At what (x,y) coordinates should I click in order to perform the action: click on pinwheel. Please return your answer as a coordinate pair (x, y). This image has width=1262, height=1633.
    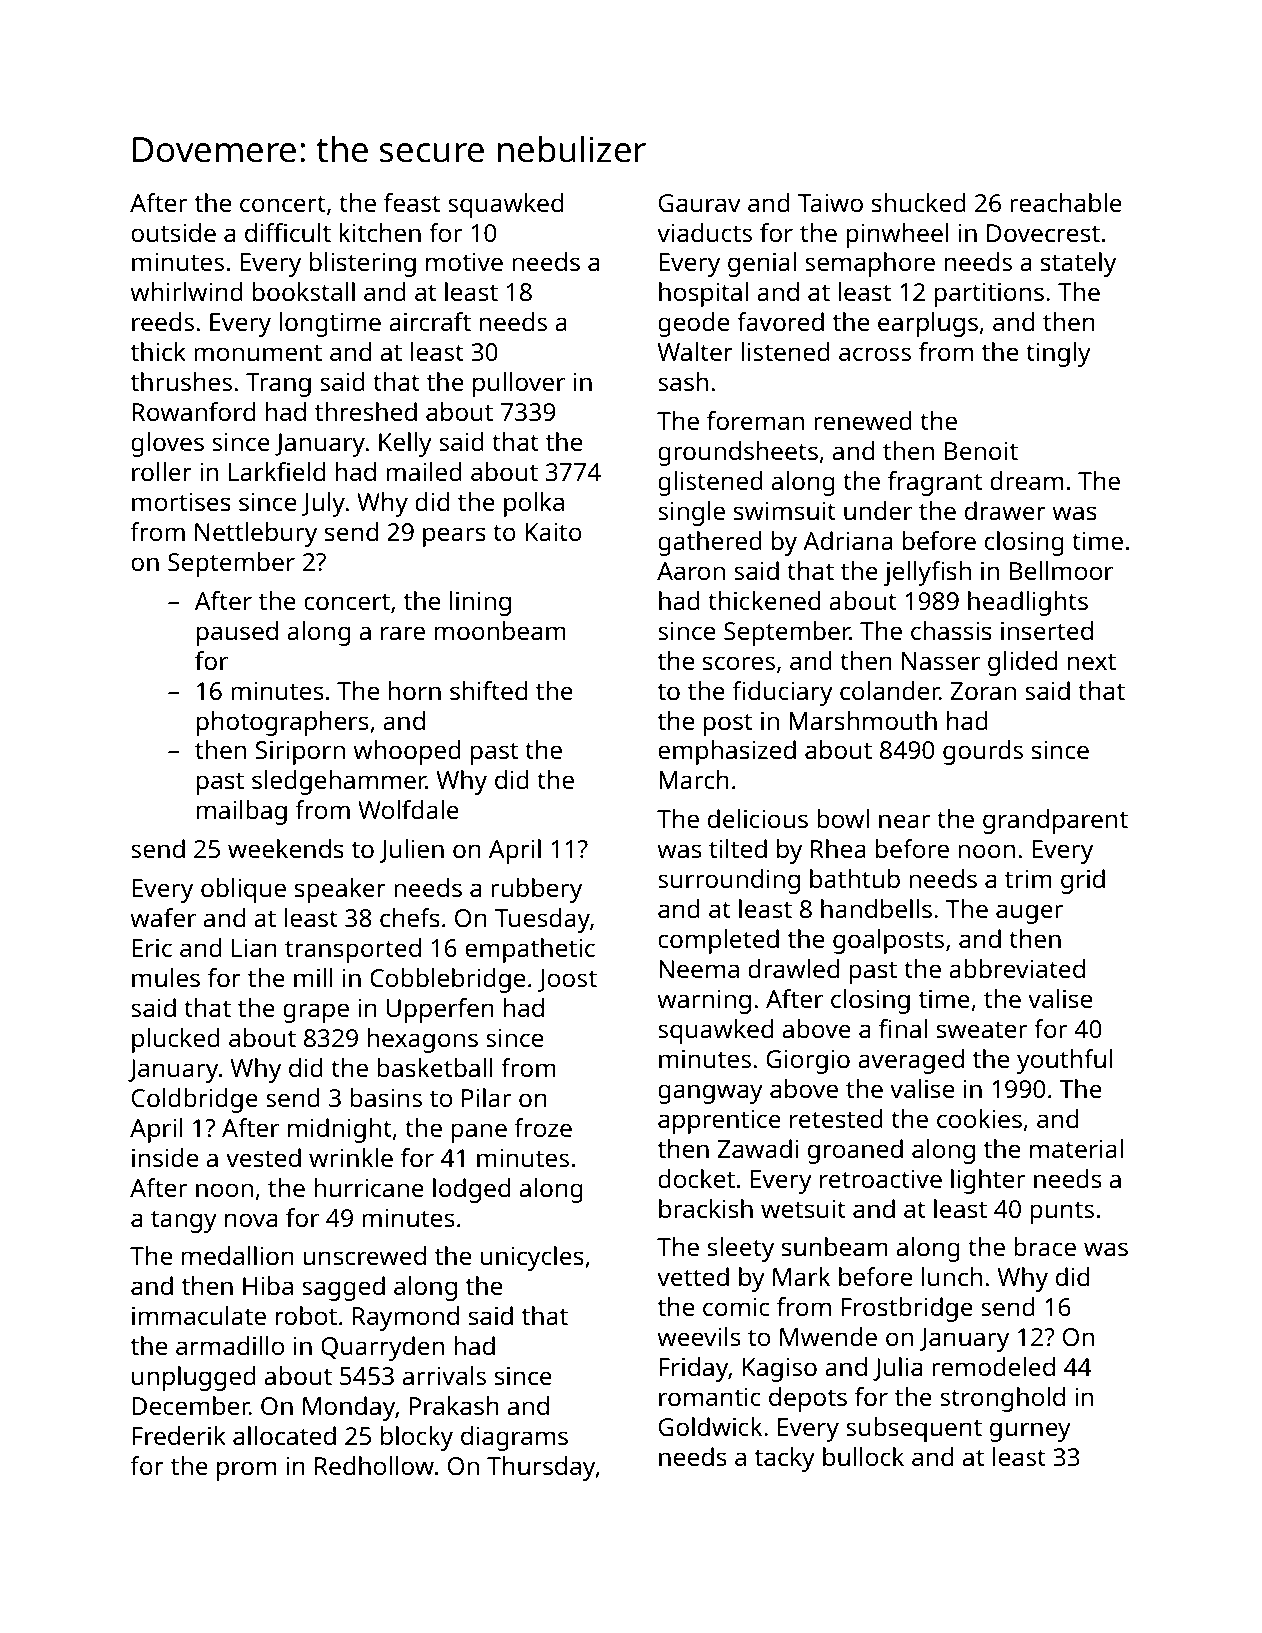
    Looking at the image, I should click on (897, 235).
